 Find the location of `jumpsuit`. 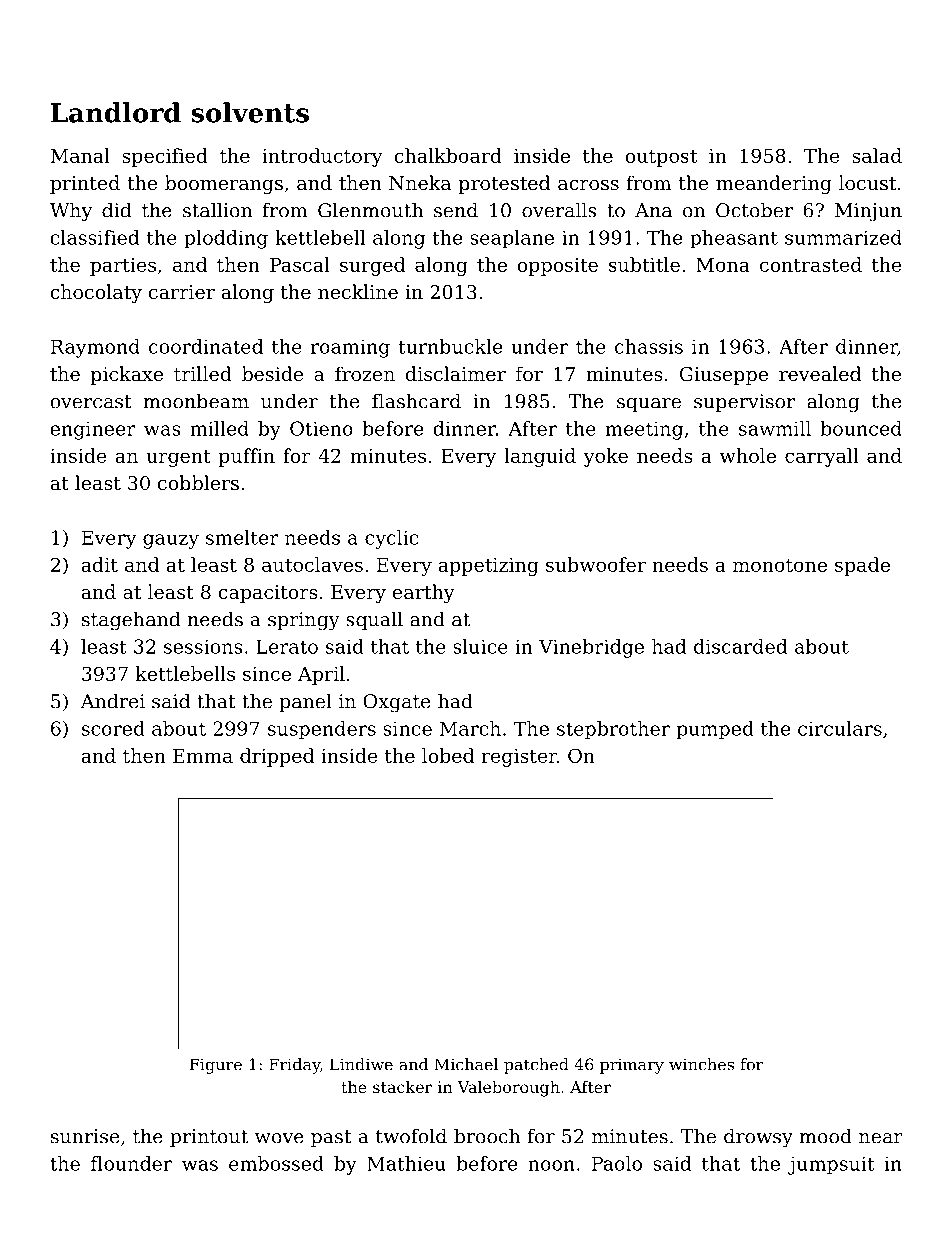

jumpsuit is located at coordinates (831, 1165).
